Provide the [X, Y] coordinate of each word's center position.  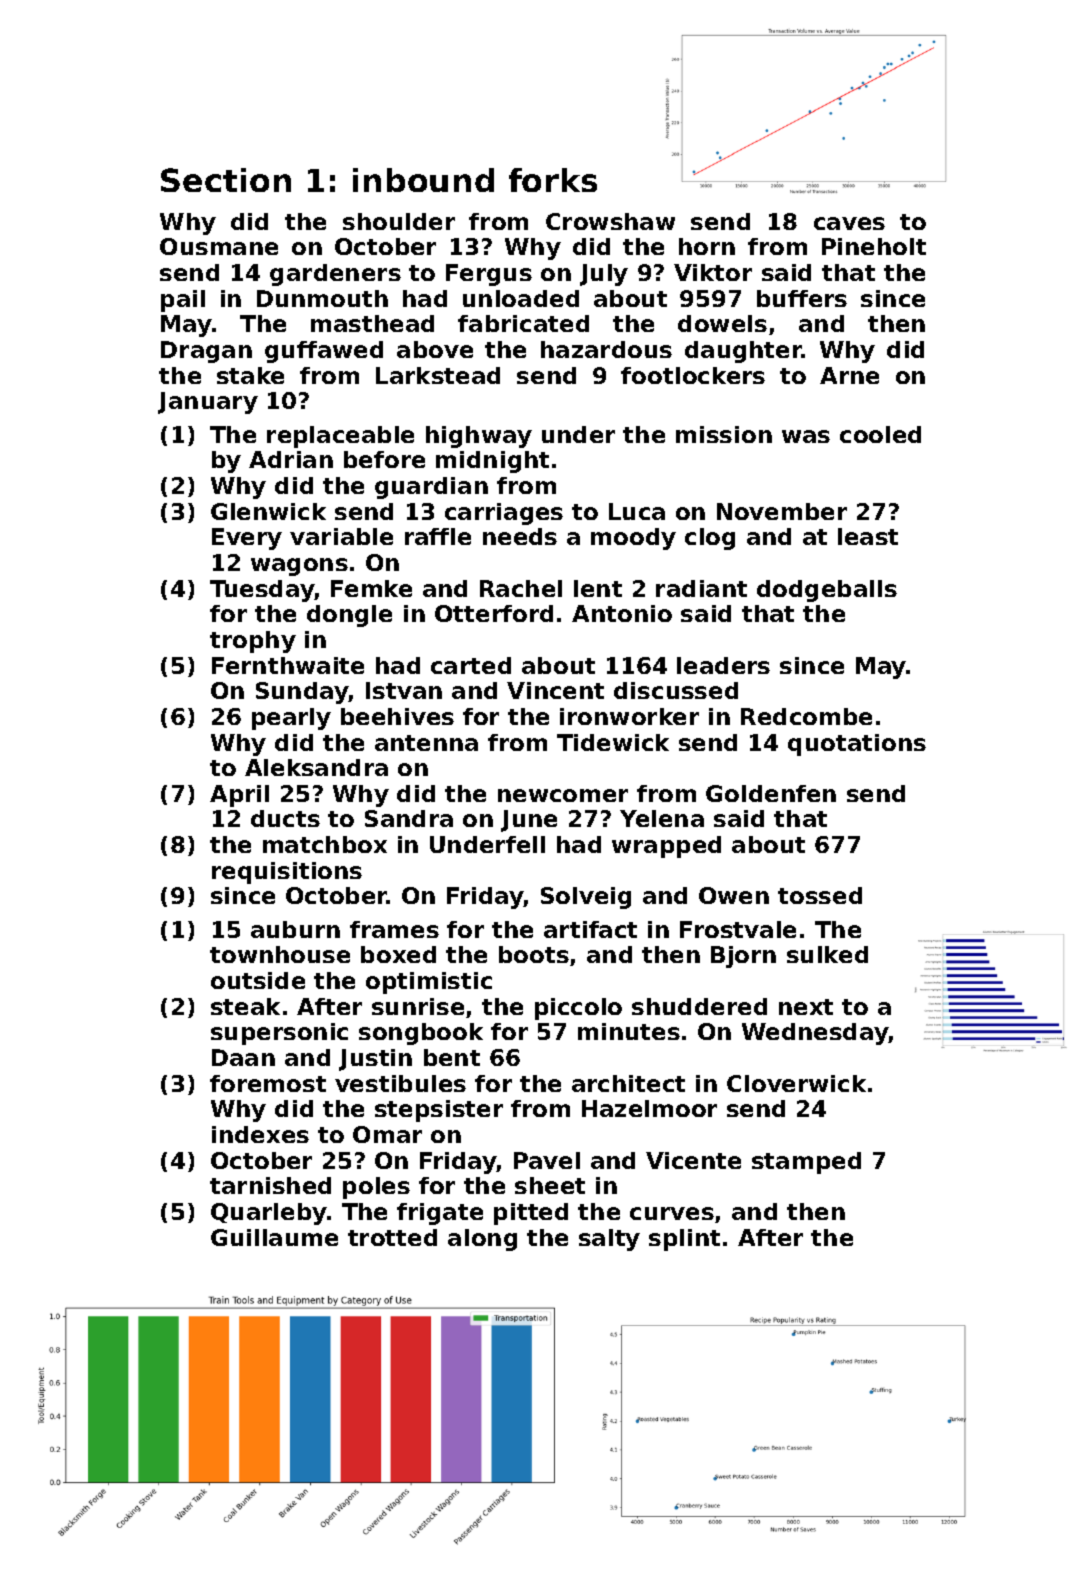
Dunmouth [322, 298]
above [435, 349]
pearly [291, 719]
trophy [253, 642]
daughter [743, 352]
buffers [802, 298]
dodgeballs [827, 591]
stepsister [439, 1111]
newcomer [563, 795]
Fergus [489, 275]
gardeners [335, 275]
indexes [260, 1134]
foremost [268, 1083]
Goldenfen [771, 793]
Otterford [494, 613]
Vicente [693, 1160]
